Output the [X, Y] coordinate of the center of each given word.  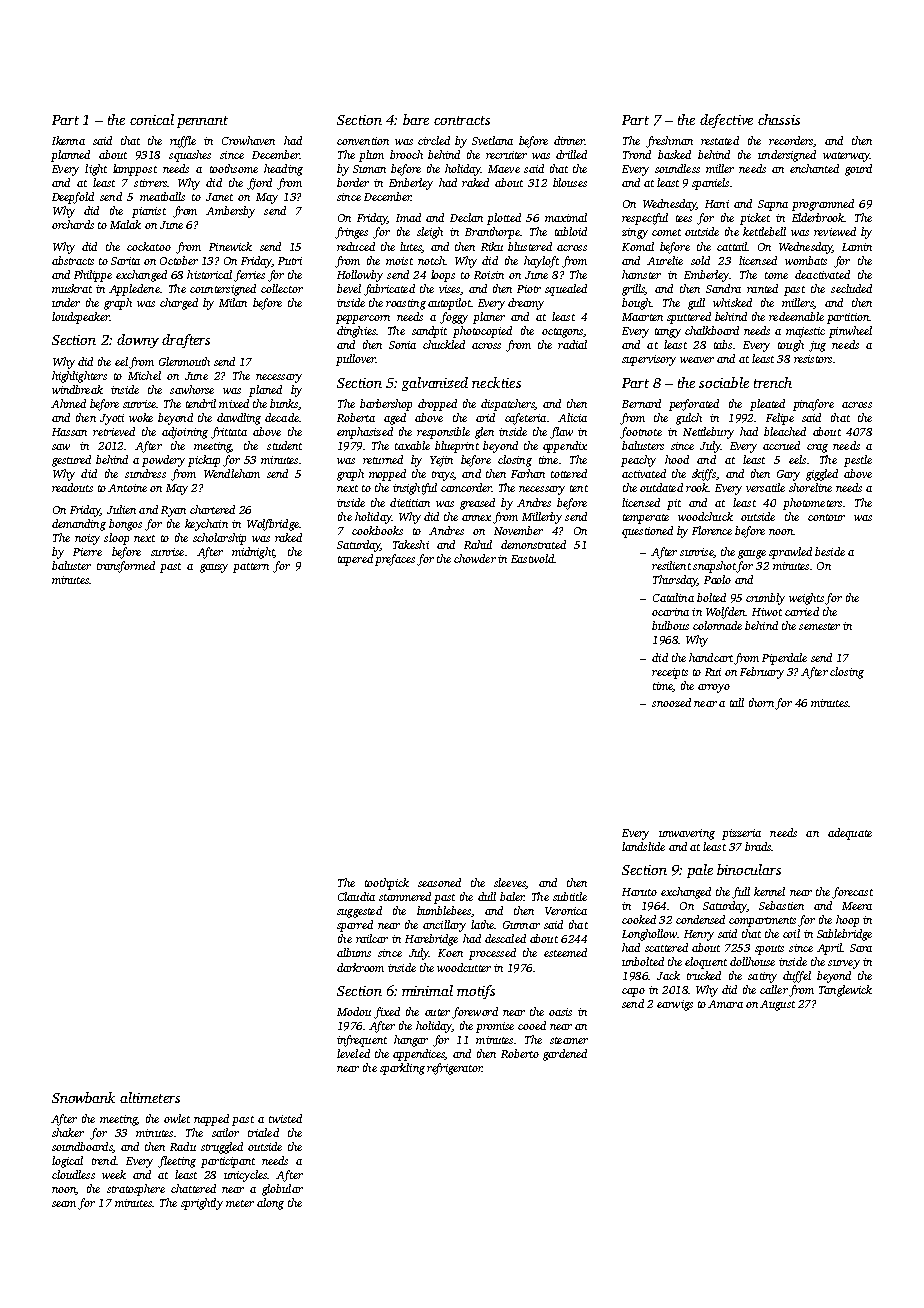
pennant [202, 122]
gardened [565, 1055]
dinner [569, 140]
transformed [126, 567]
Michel [144, 375]
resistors [813, 359]
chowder [475, 558]
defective [726, 121]
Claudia [356, 896]
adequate [850, 834]
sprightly [202, 1204]
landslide [643, 846]
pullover [355, 360]
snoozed [671, 702]
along [270, 1204]
